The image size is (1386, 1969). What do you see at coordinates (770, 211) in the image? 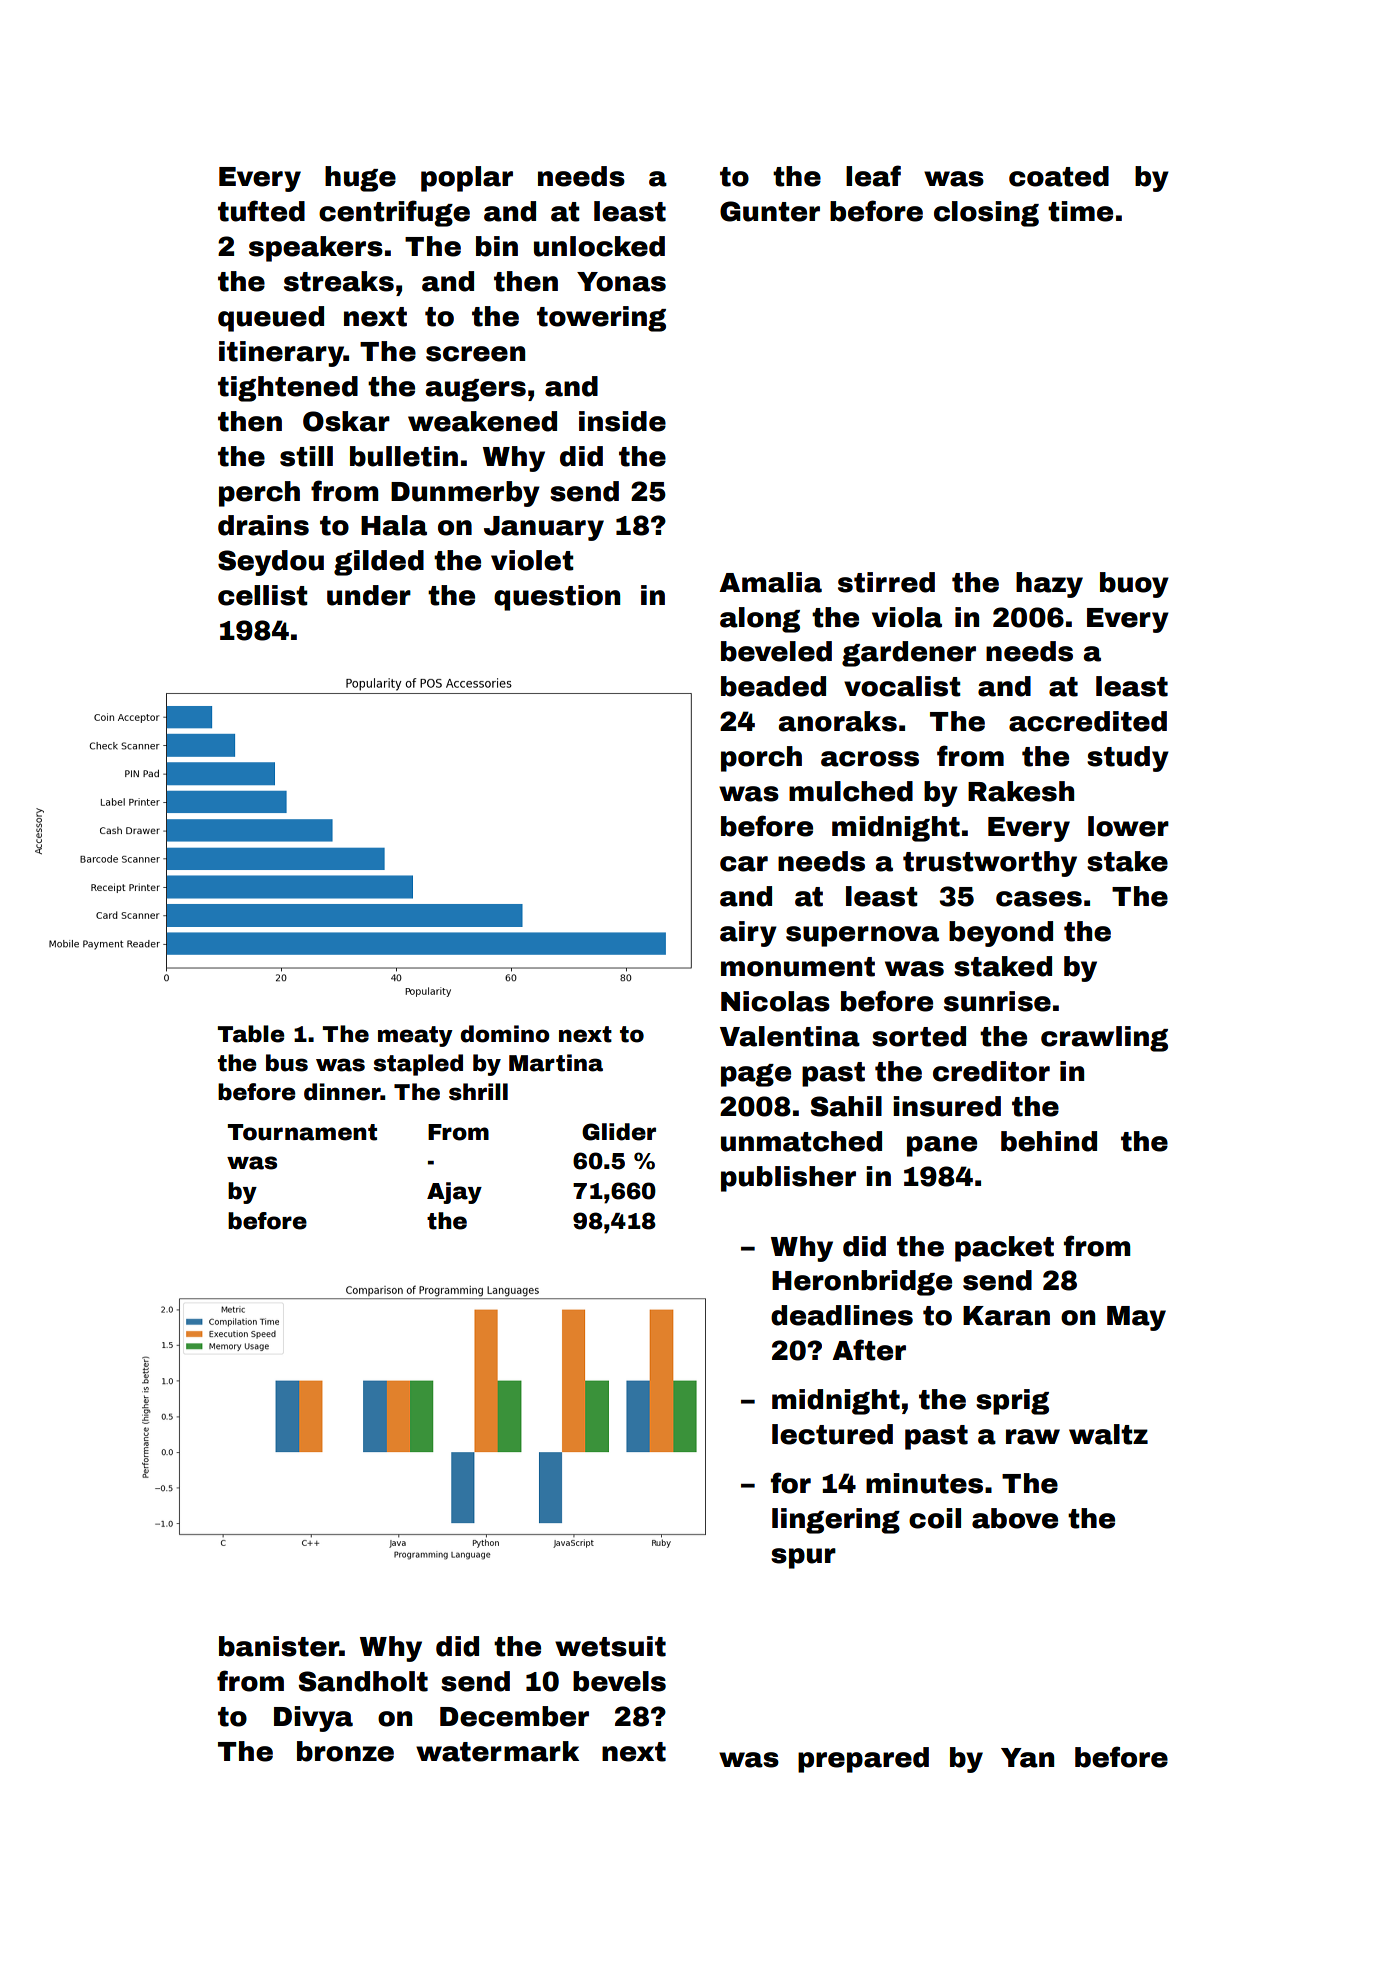
I see `Gunter` at bounding box center [770, 211].
